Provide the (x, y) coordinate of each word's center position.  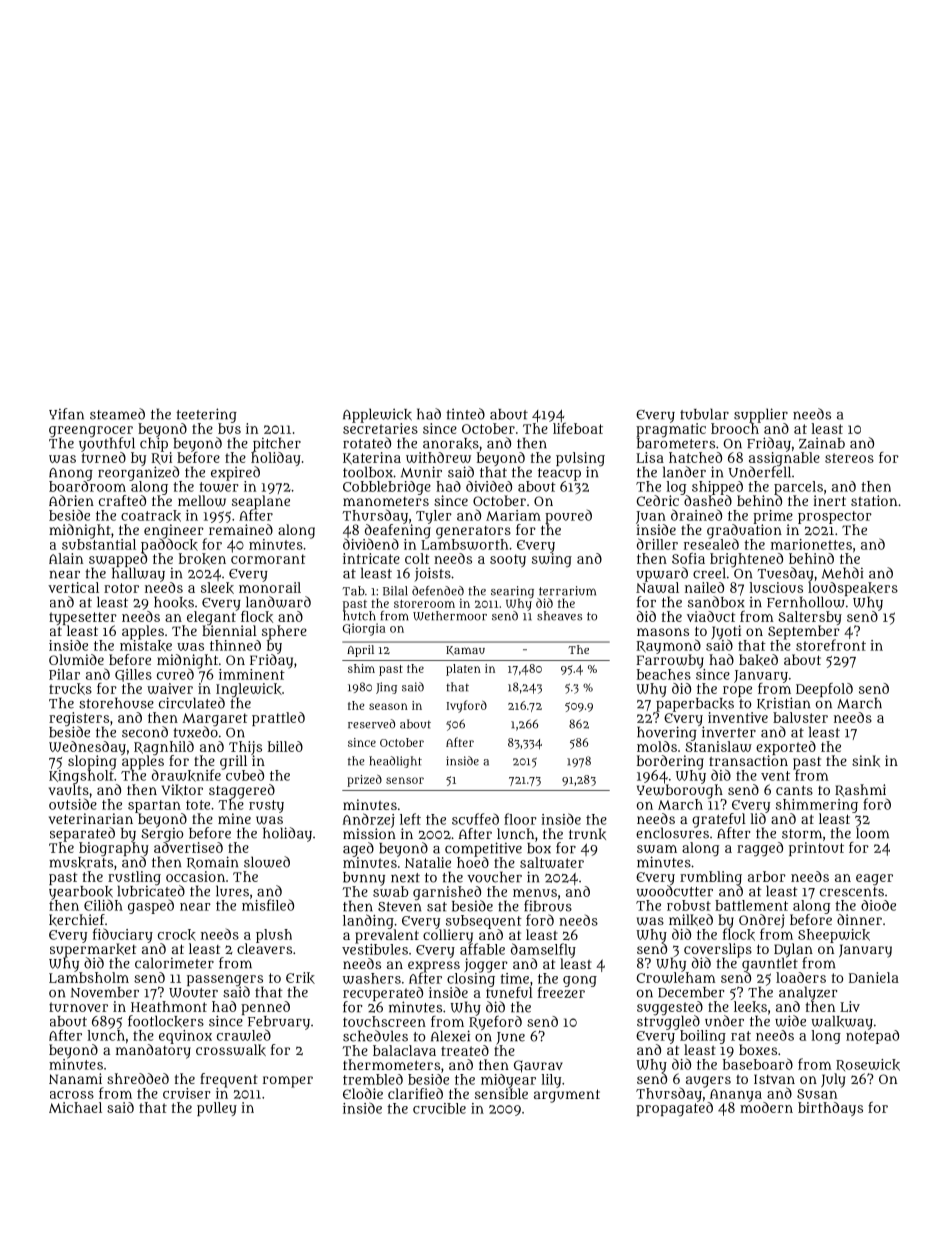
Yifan (66, 414)
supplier (761, 415)
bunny (364, 879)
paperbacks (695, 705)
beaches (664, 674)
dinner (859, 919)
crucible (439, 1108)
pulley (217, 1109)
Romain (212, 862)
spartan (154, 806)
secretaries (380, 428)
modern (766, 1107)
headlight (395, 762)
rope (737, 691)
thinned (235, 645)
